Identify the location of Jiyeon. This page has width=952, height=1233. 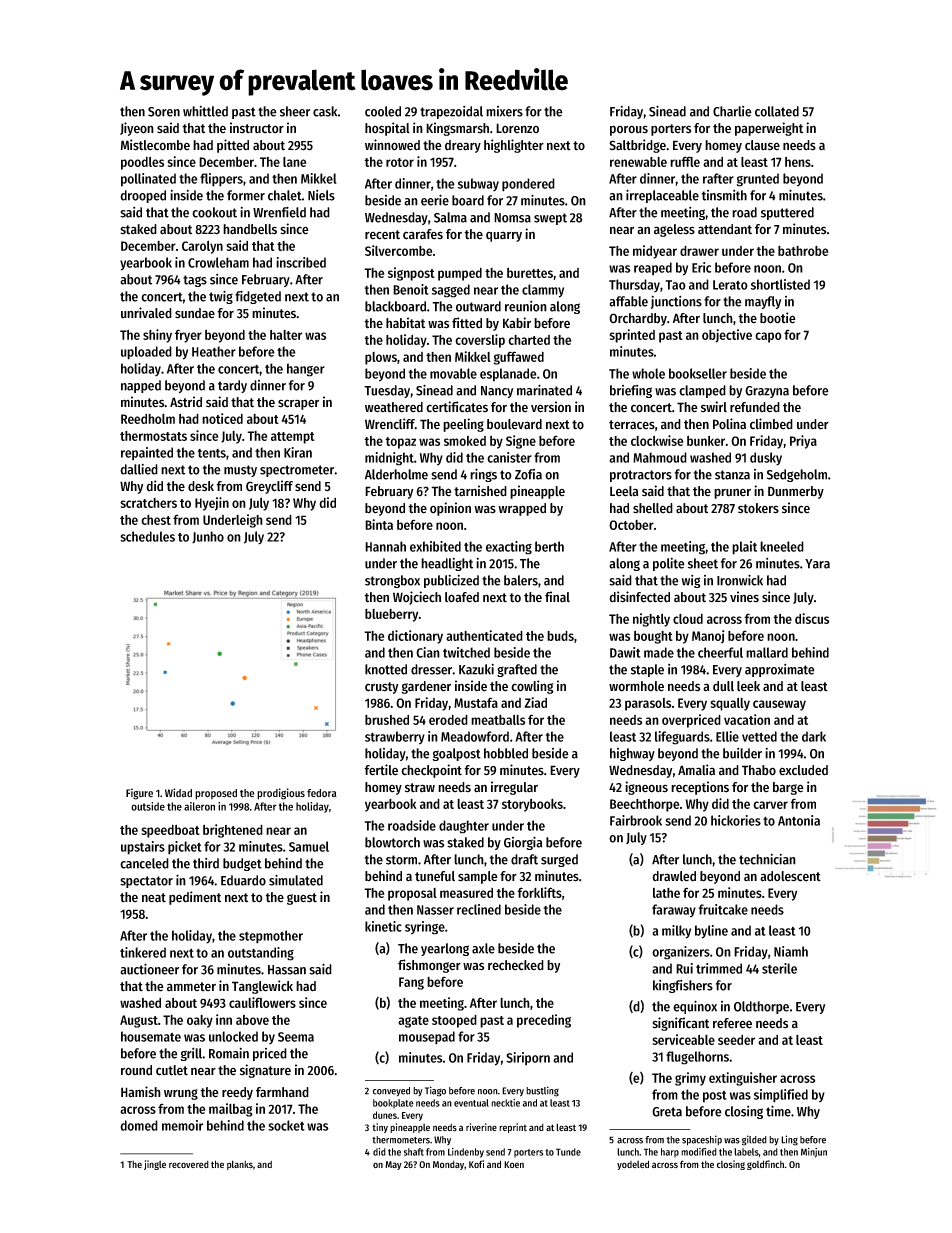
(137, 129).
